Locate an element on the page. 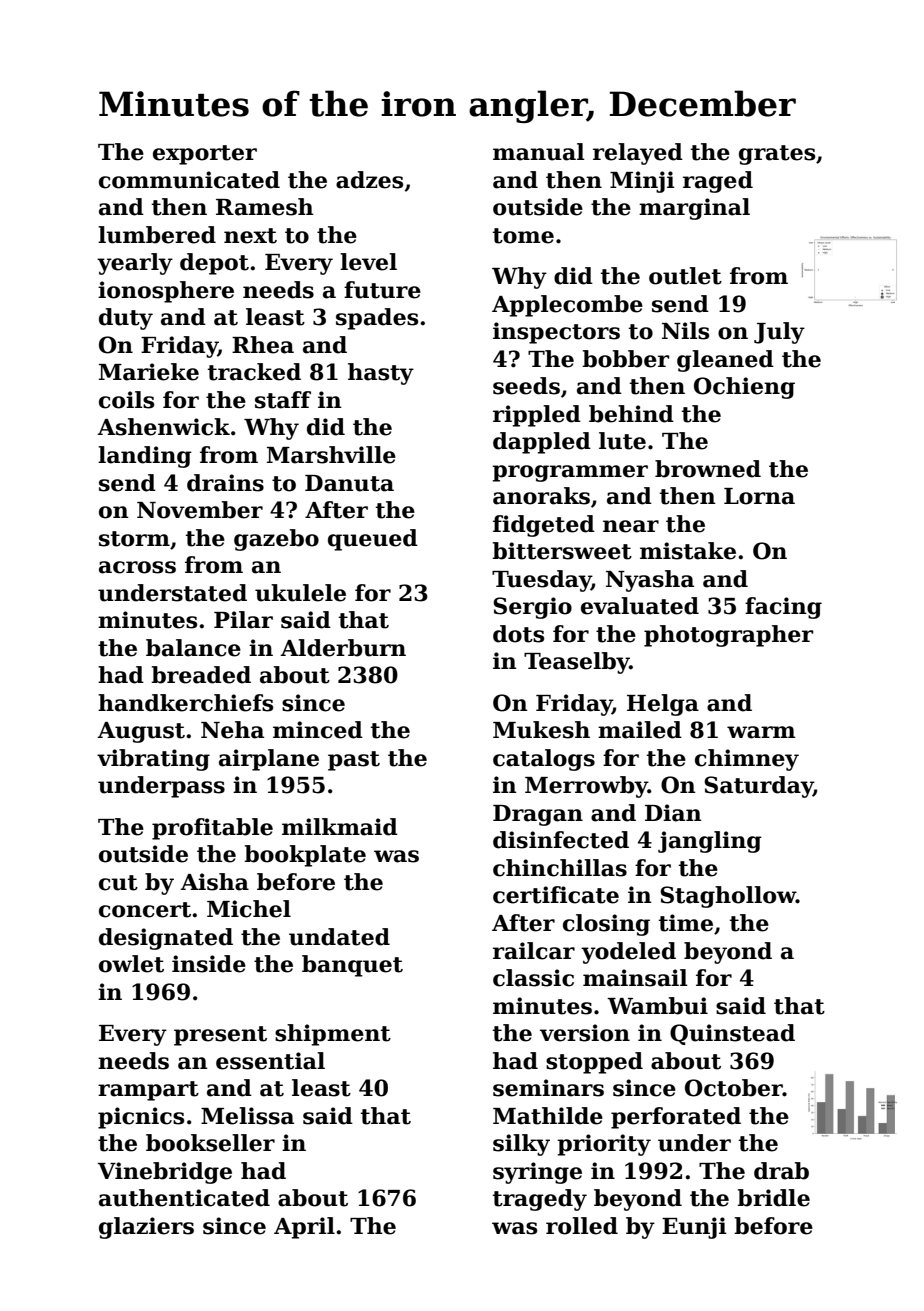  landing is located at coordinates (145, 457).
